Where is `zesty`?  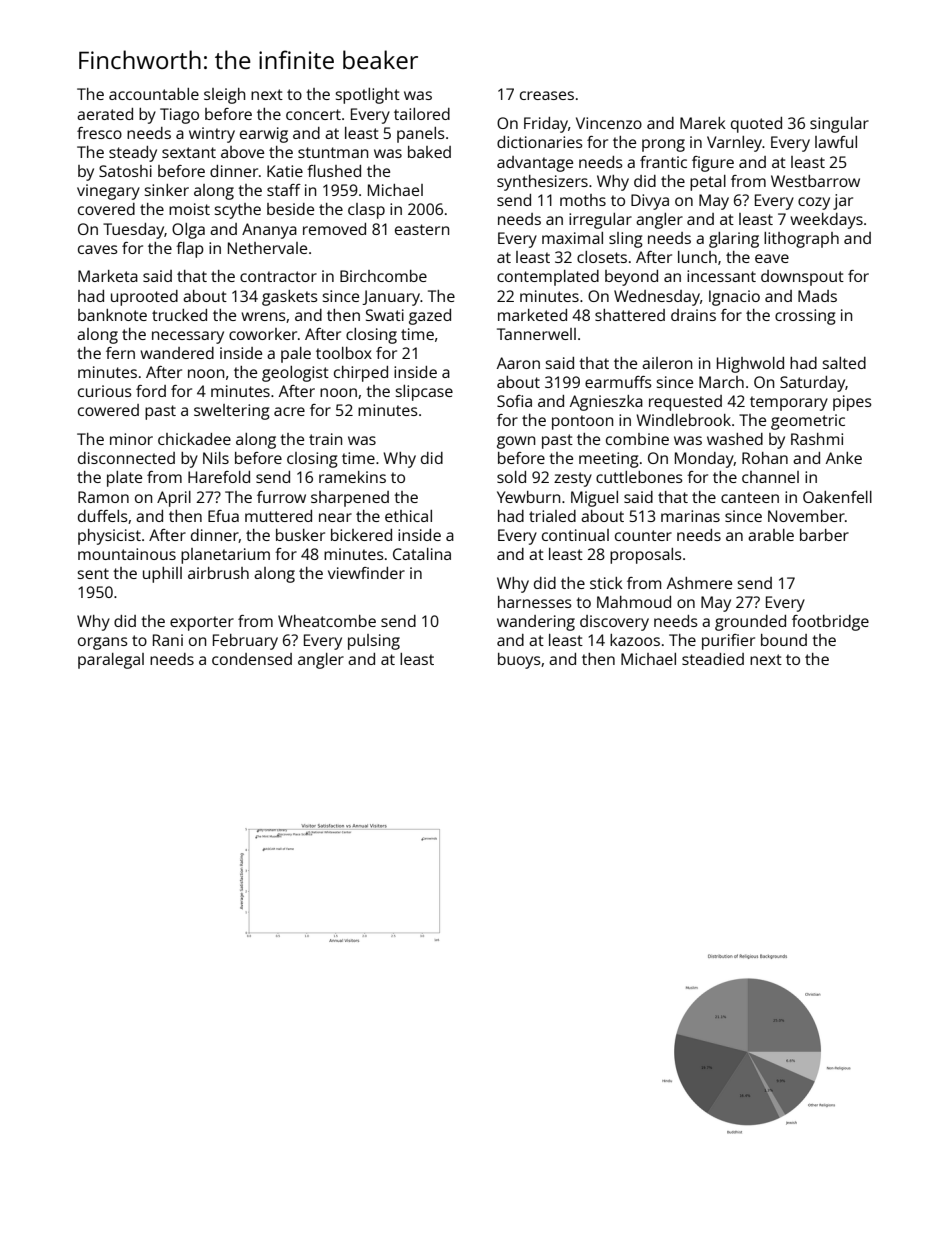
zesty is located at coordinates (573, 479).
